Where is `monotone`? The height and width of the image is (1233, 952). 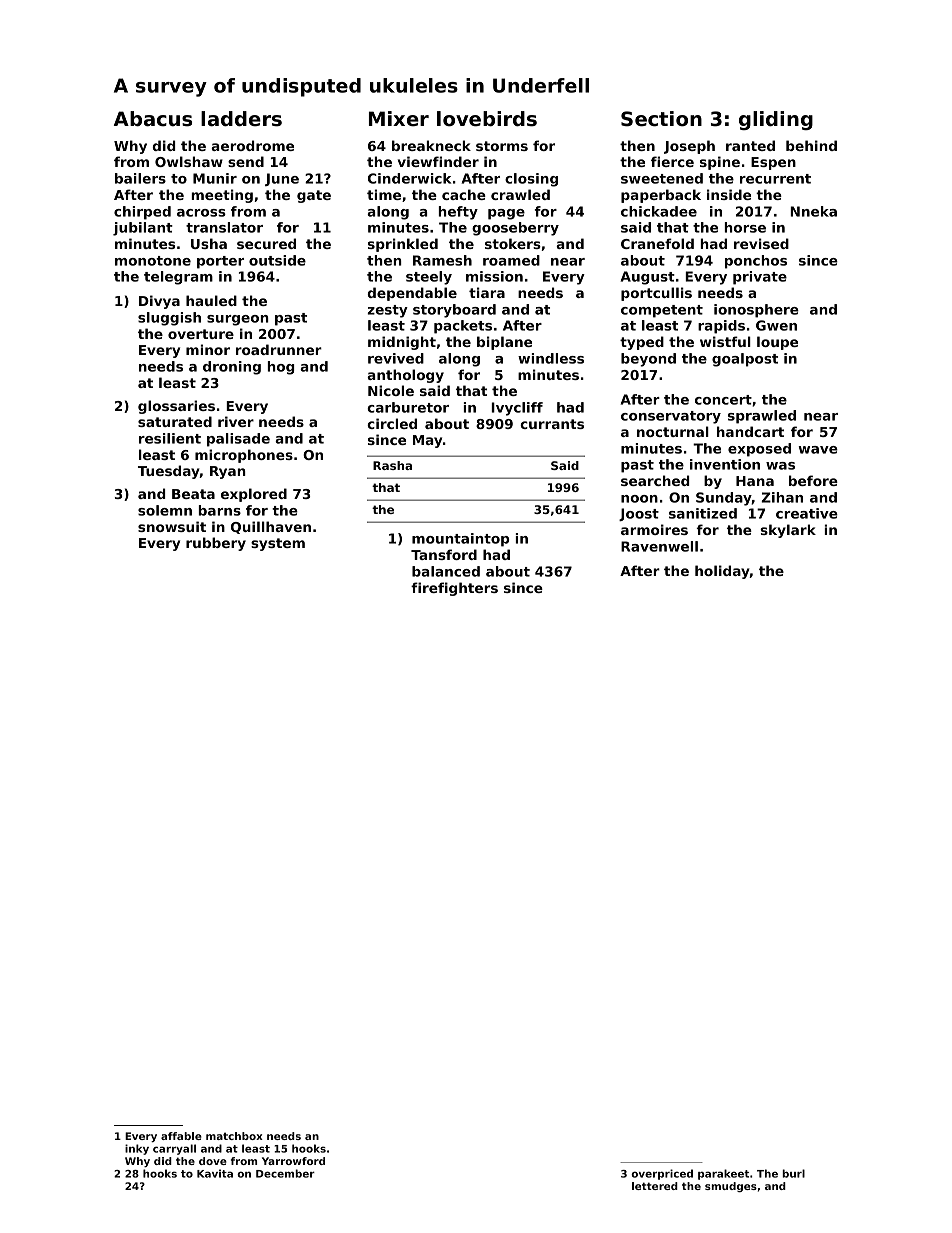
monotone is located at coordinates (153, 261).
